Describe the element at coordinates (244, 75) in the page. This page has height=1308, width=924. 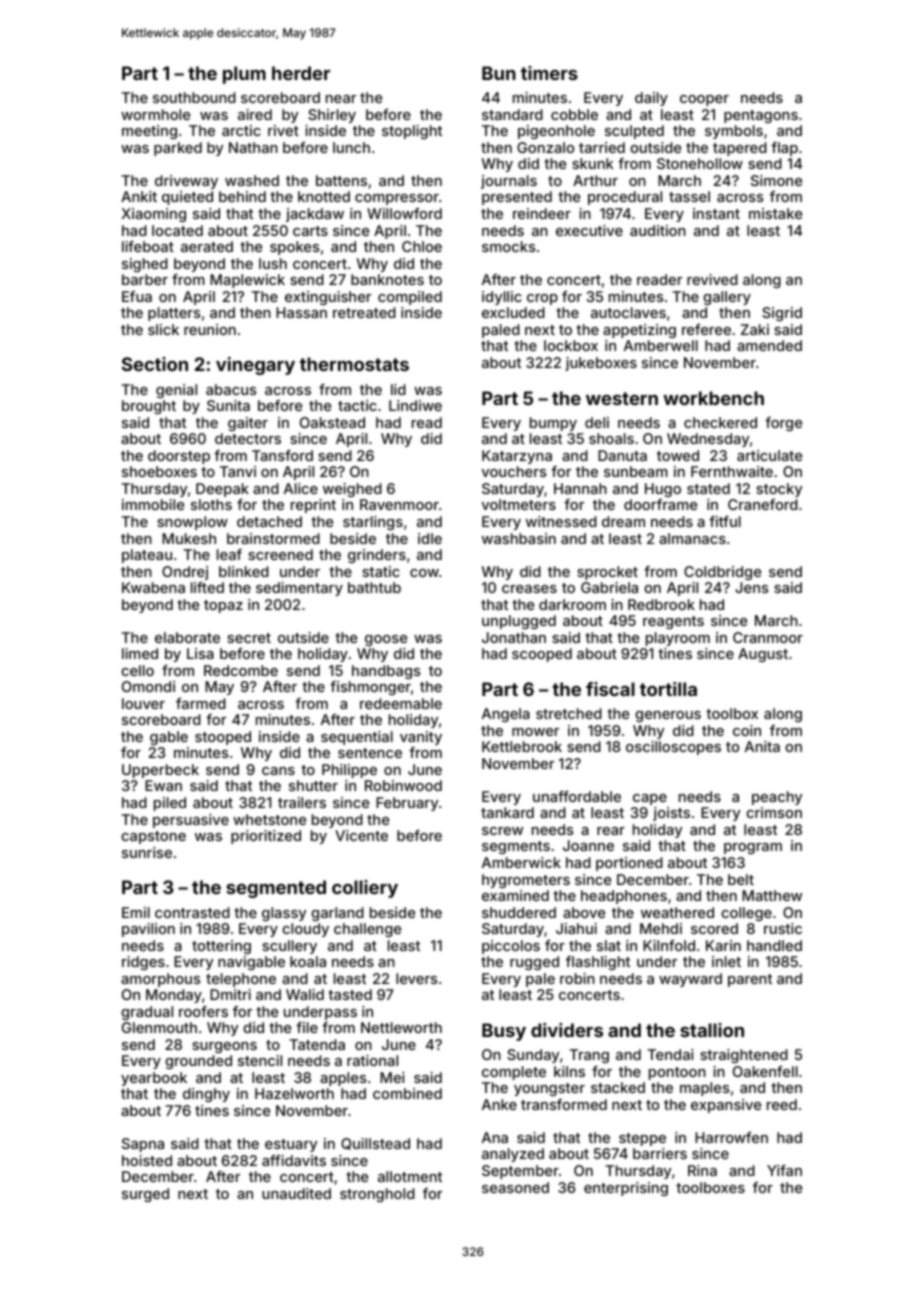
I see `plum` at that location.
